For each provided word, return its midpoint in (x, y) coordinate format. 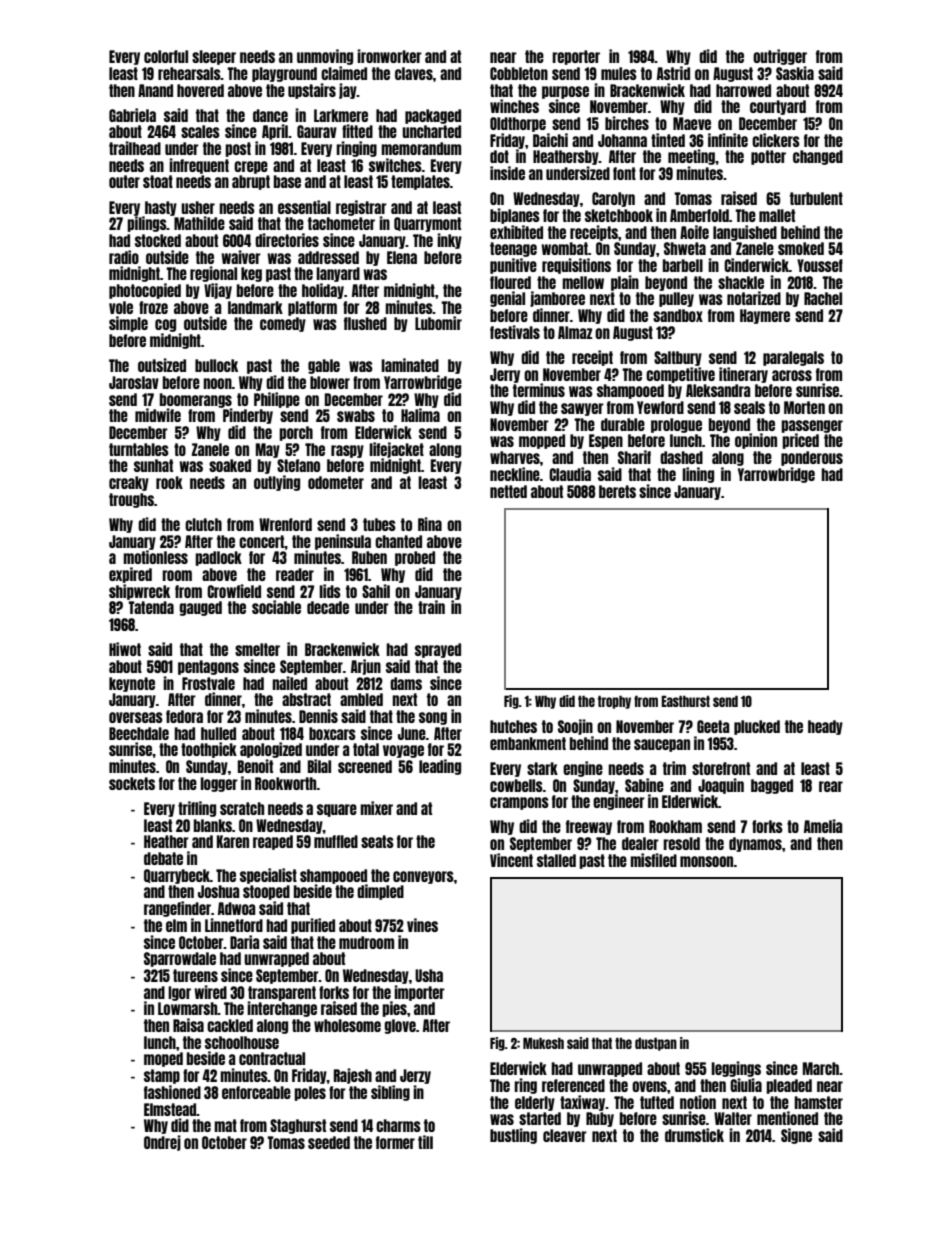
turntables (139, 449)
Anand (155, 90)
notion (698, 1102)
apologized (271, 750)
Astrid (673, 73)
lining (698, 475)
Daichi (550, 140)
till (425, 1142)
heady (825, 727)
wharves (515, 457)
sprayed (438, 650)
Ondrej (162, 1143)
